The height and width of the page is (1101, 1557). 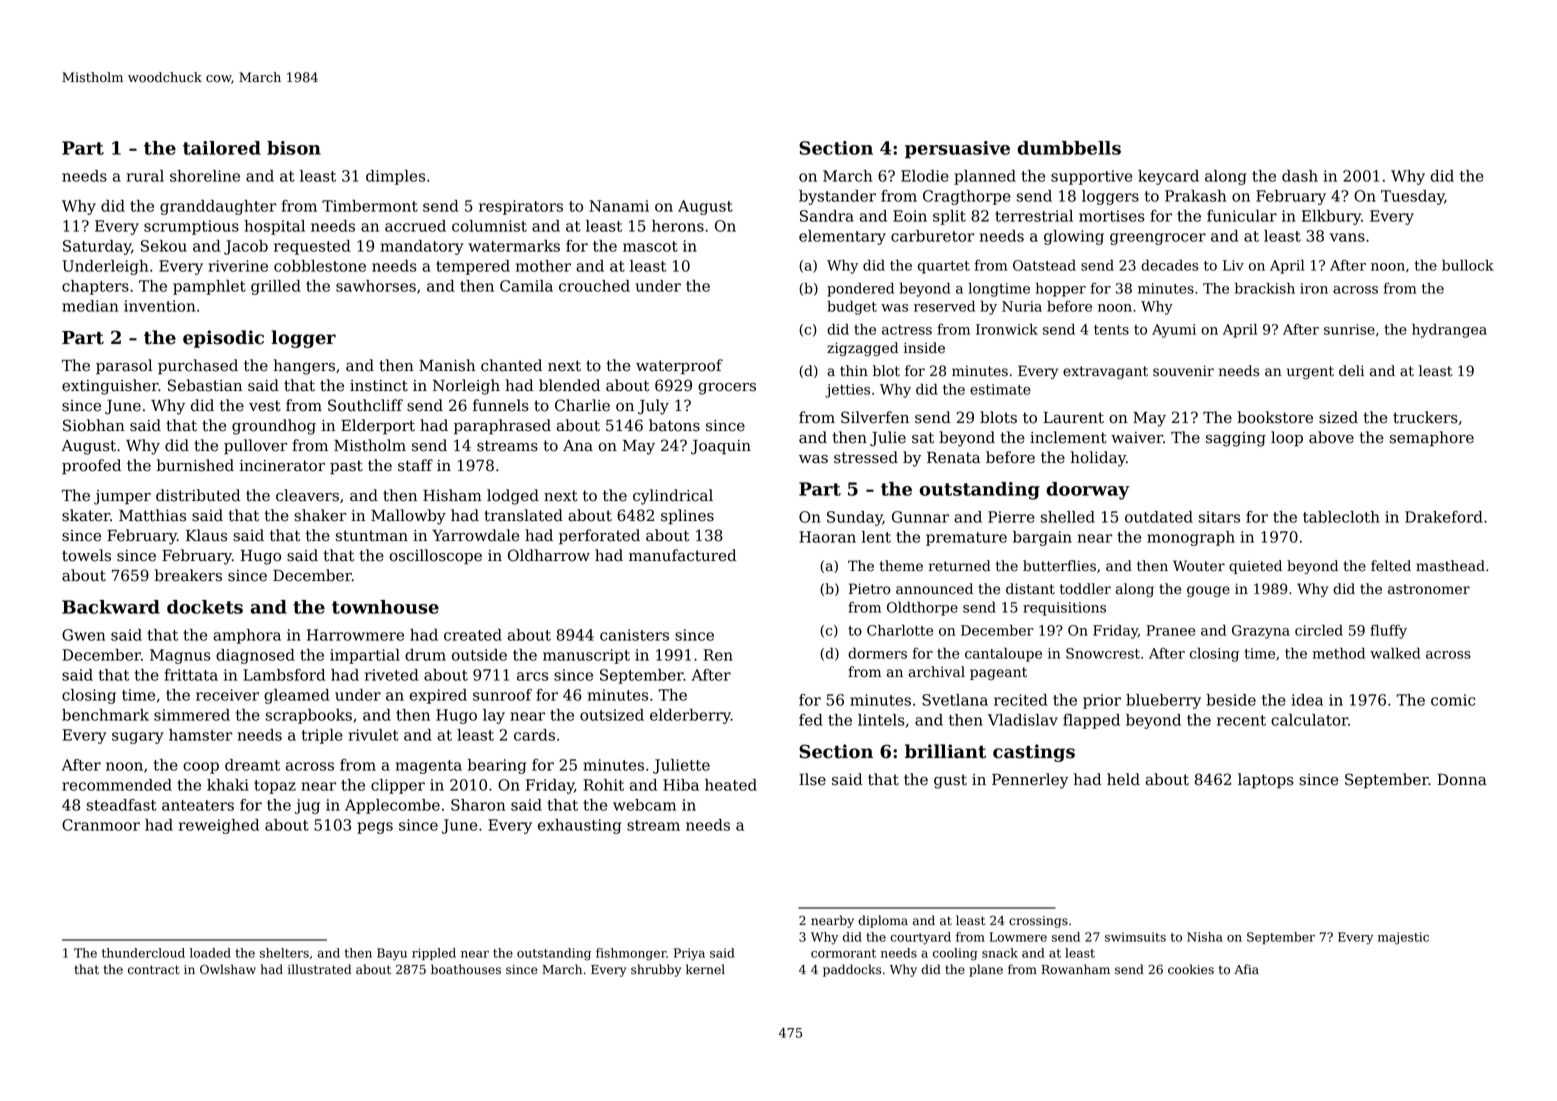 I want to click on rippled, so click(x=434, y=954).
